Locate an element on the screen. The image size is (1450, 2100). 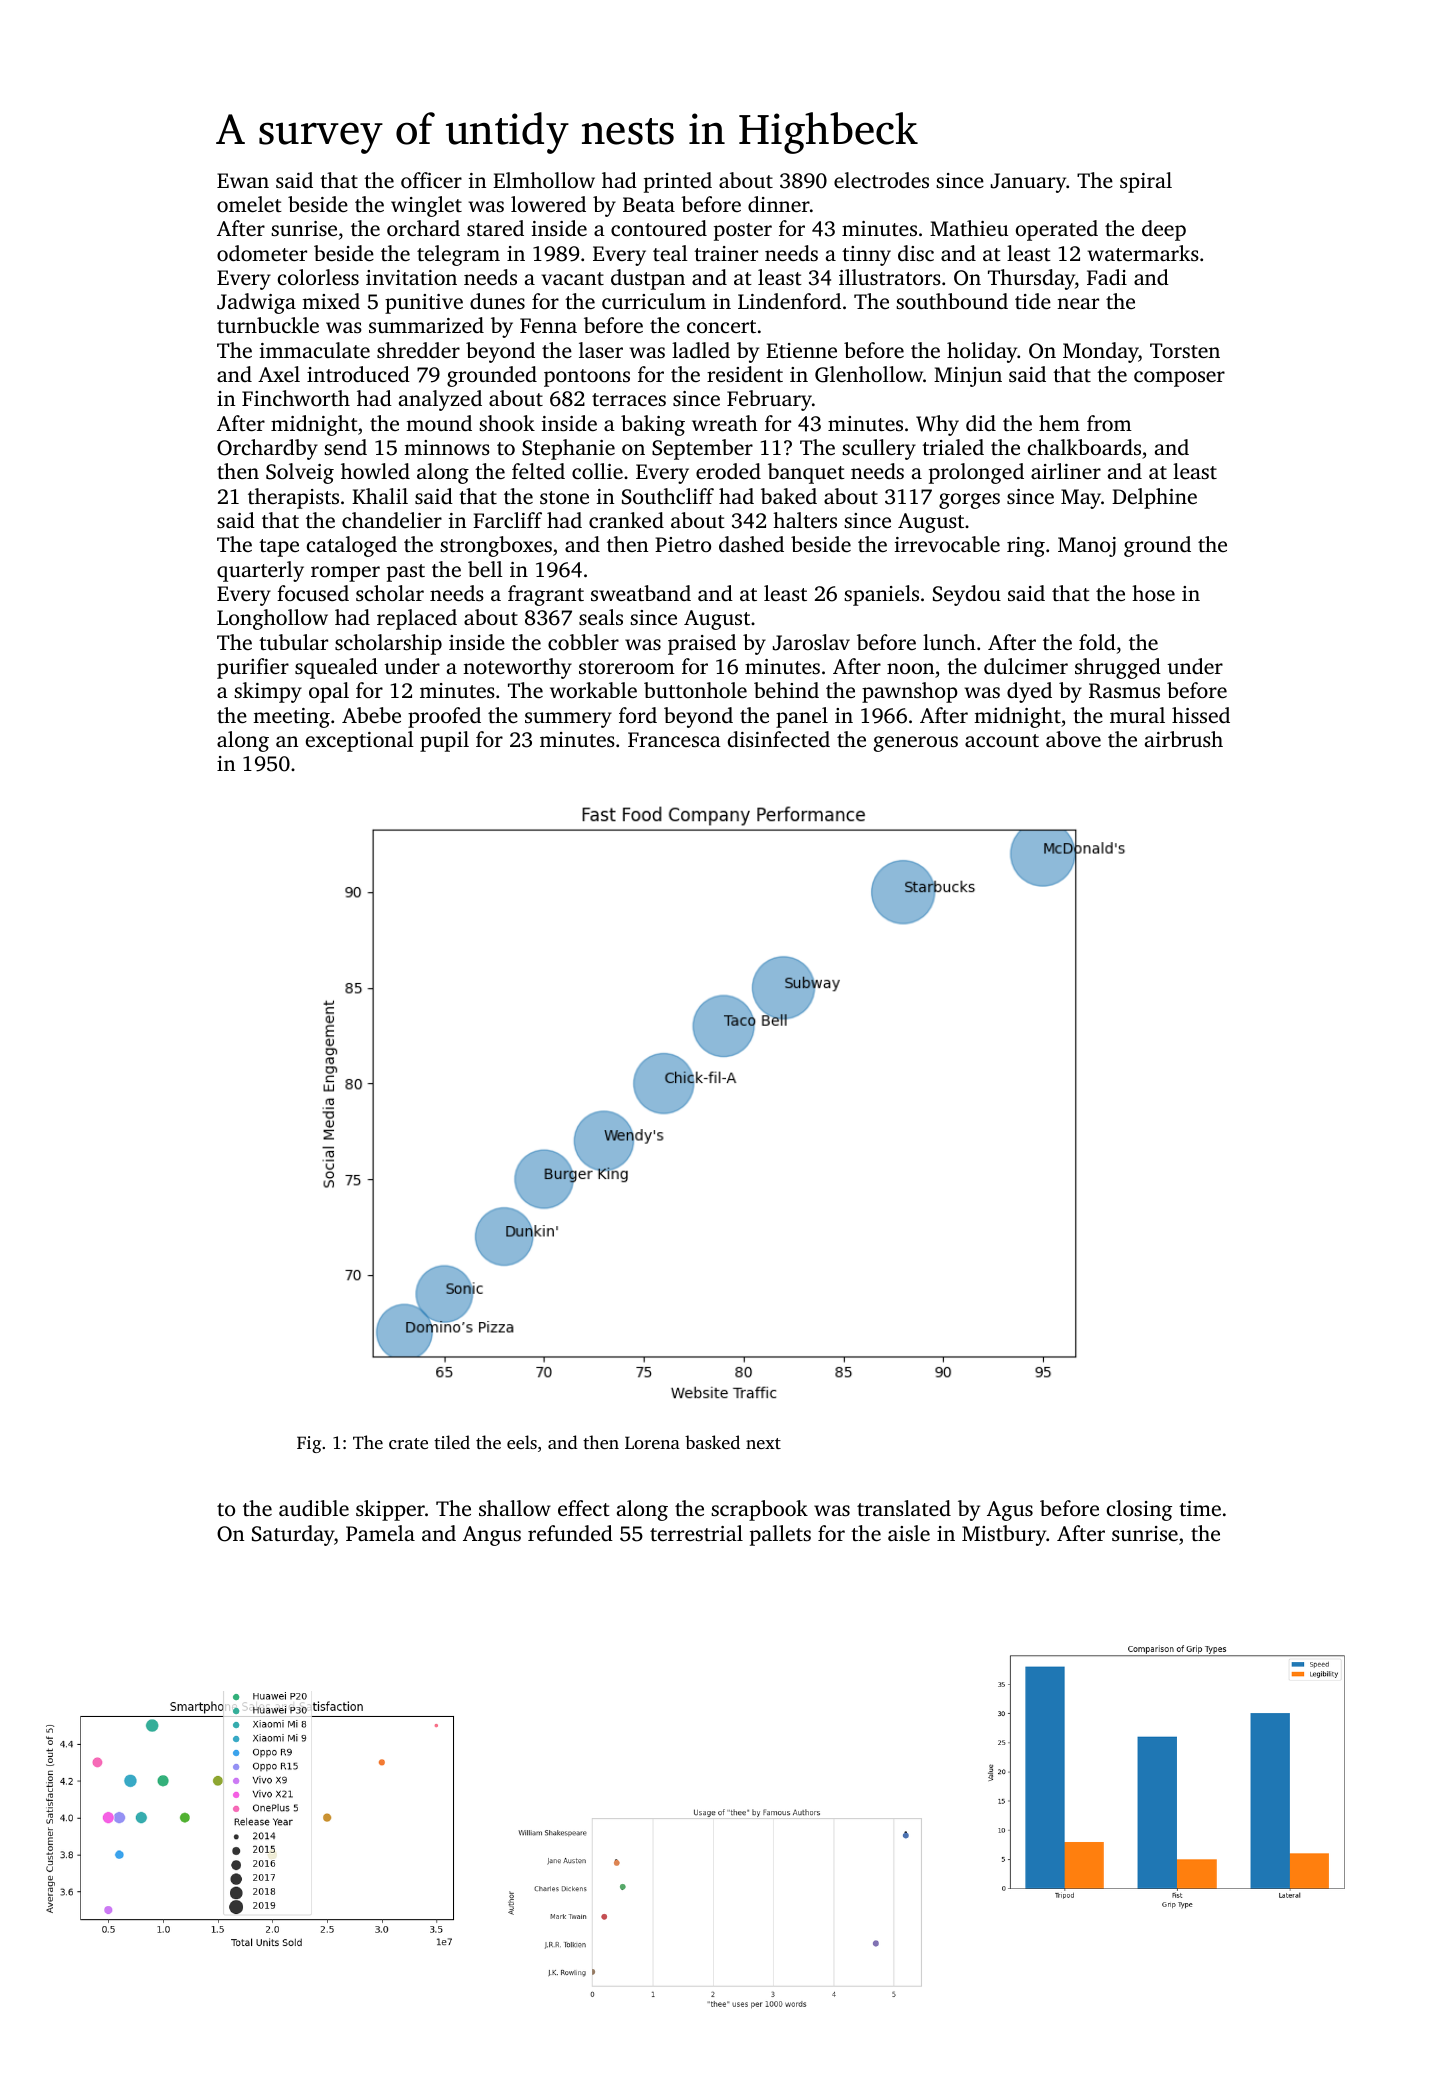
terrestrial is located at coordinates (696, 1533).
